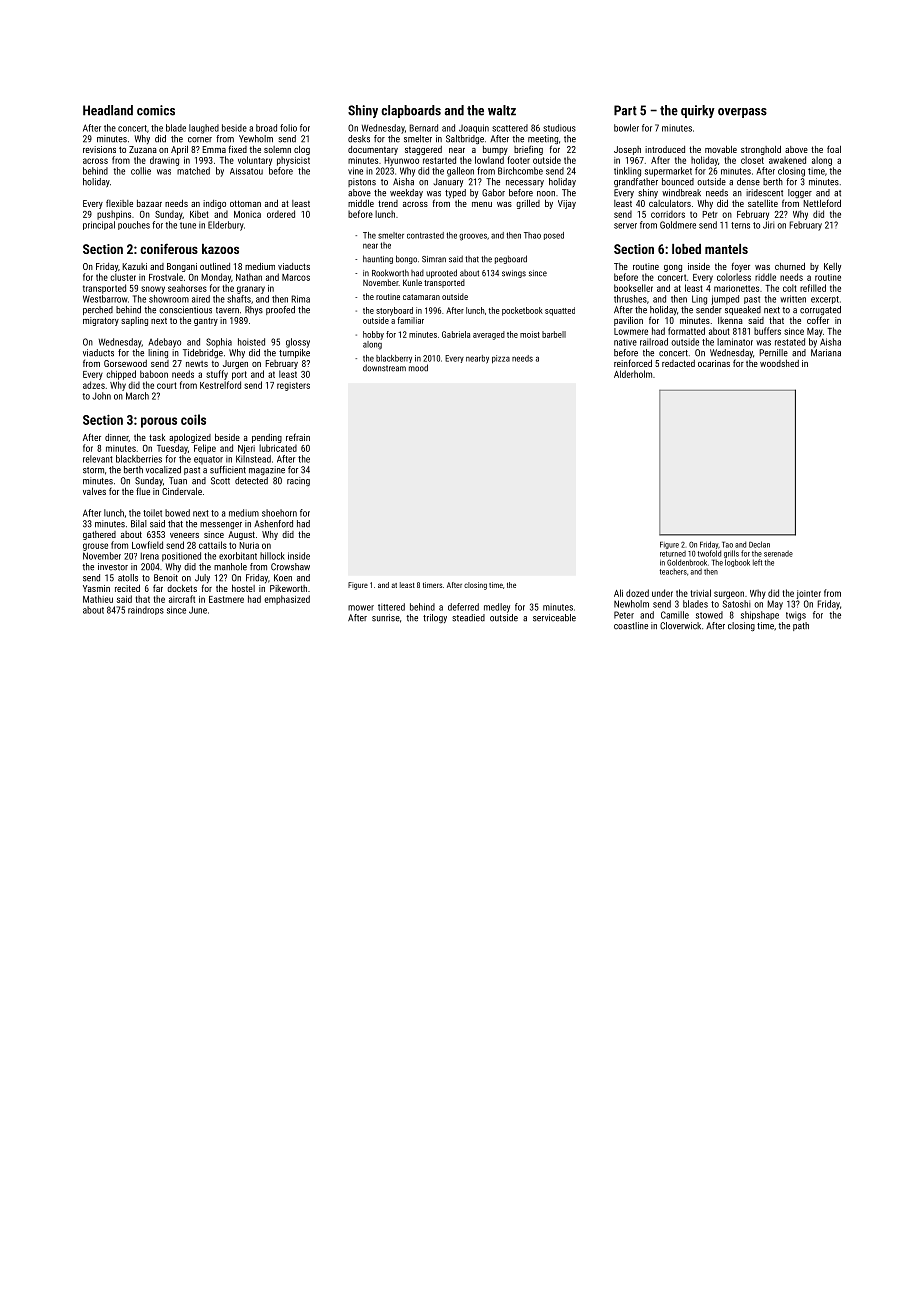  I want to click on contrasted, so click(425, 235).
